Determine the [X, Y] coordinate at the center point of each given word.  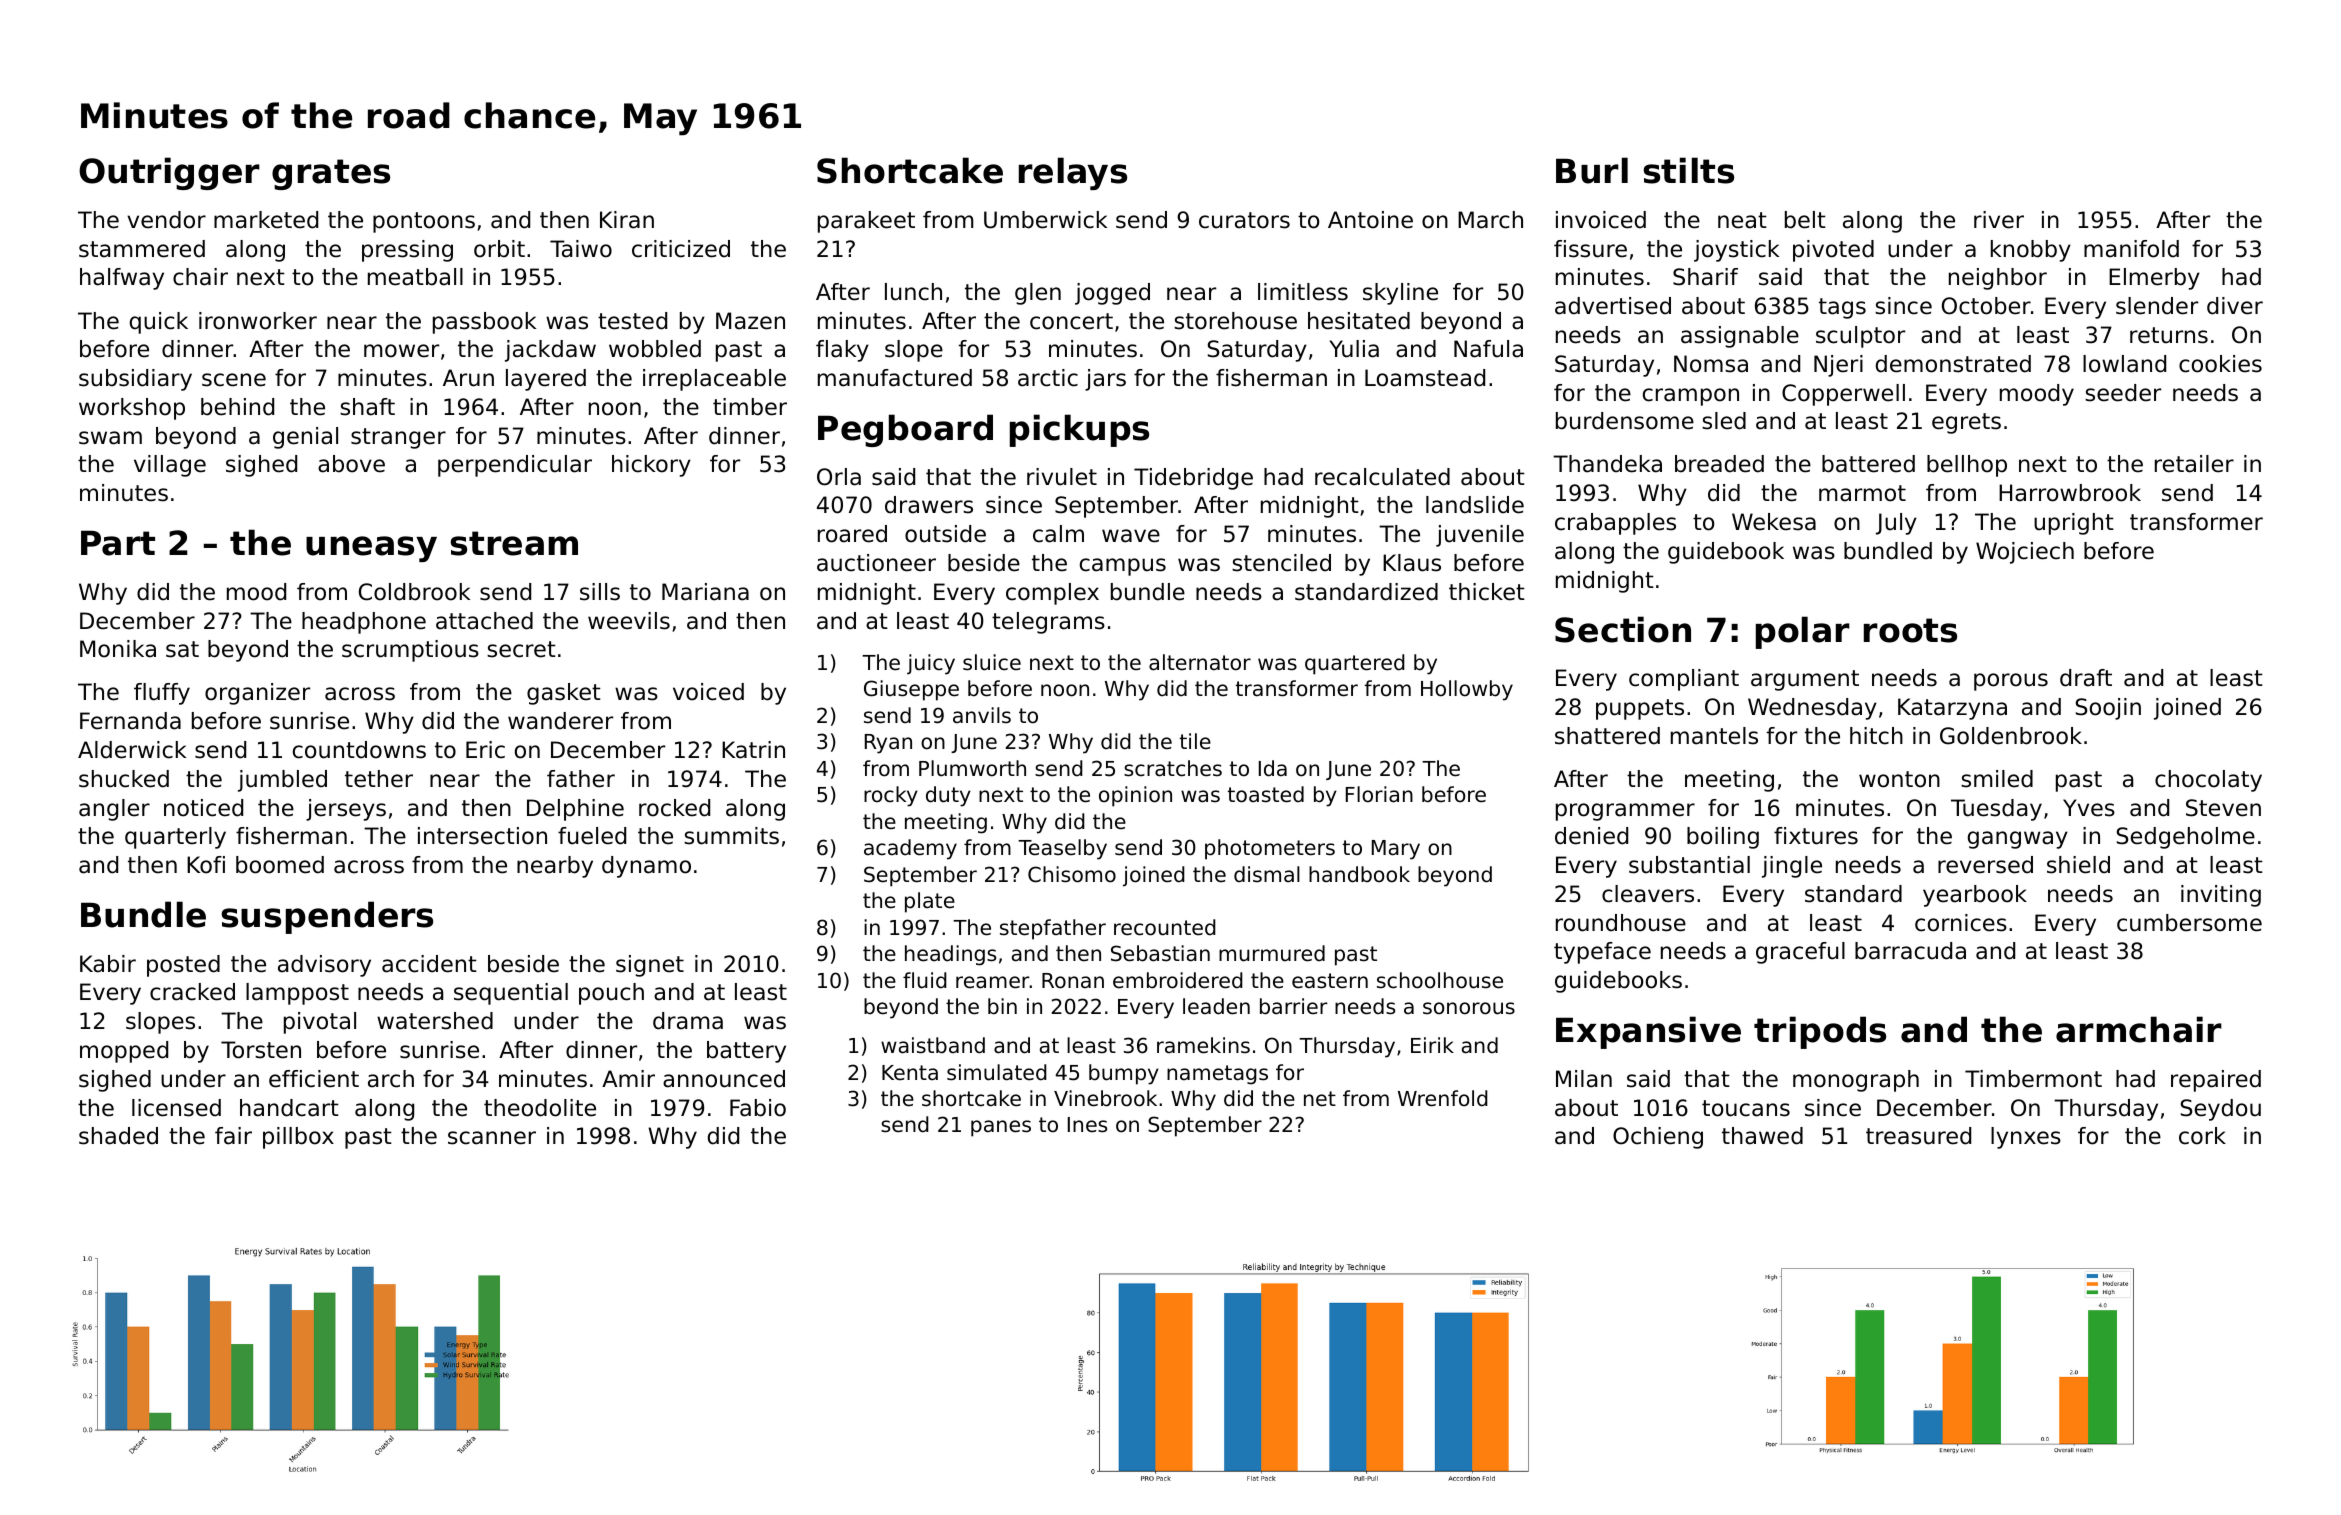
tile [1195, 741]
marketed [266, 220]
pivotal [320, 1023]
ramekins [1203, 1045]
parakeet [866, 222]
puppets [1640, 709]
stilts [1689, 170]
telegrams [1048, 623]
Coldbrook [414, 592]
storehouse [1235, 321]
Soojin [2108, 709]
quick [159, 323]
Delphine [575, 810]
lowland [2124, 364]
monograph [1856, 1081]
